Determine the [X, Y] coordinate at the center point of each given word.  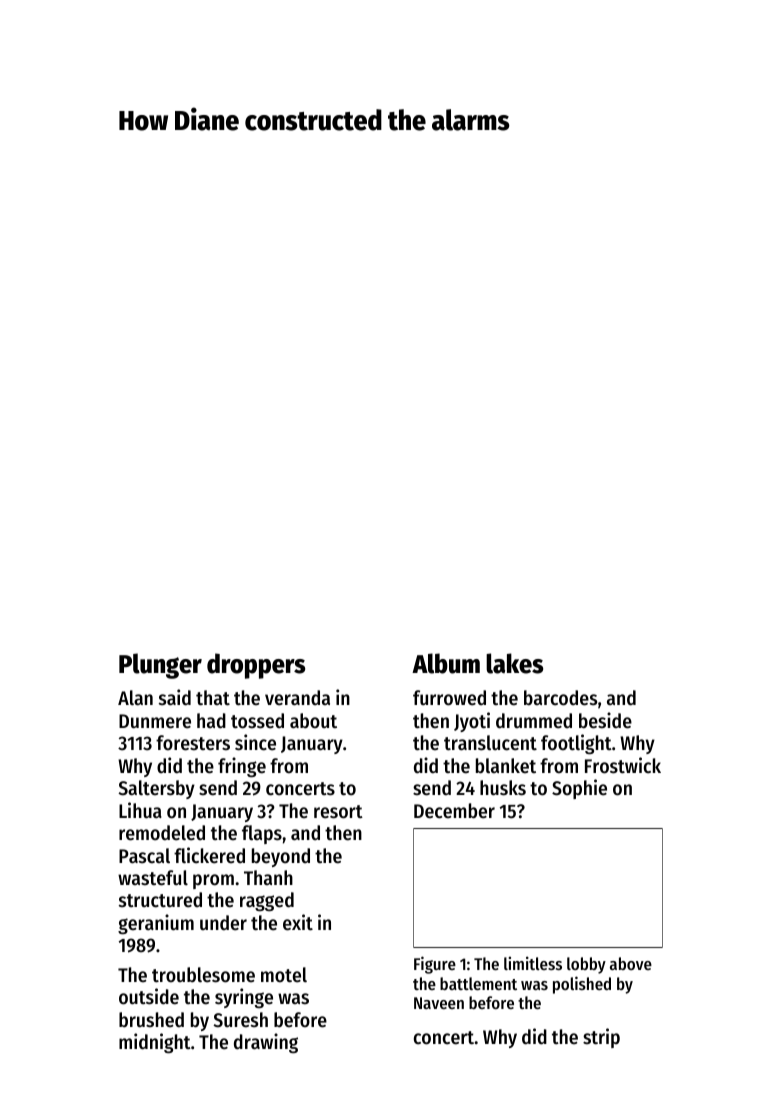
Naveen [439, 1003]
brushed [151, 1020]
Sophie [579, 789]
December [454, 811]
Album [446, 663]
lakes [514, 663]
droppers [256, 666]
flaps [262, 834]
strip [601, 1038]
